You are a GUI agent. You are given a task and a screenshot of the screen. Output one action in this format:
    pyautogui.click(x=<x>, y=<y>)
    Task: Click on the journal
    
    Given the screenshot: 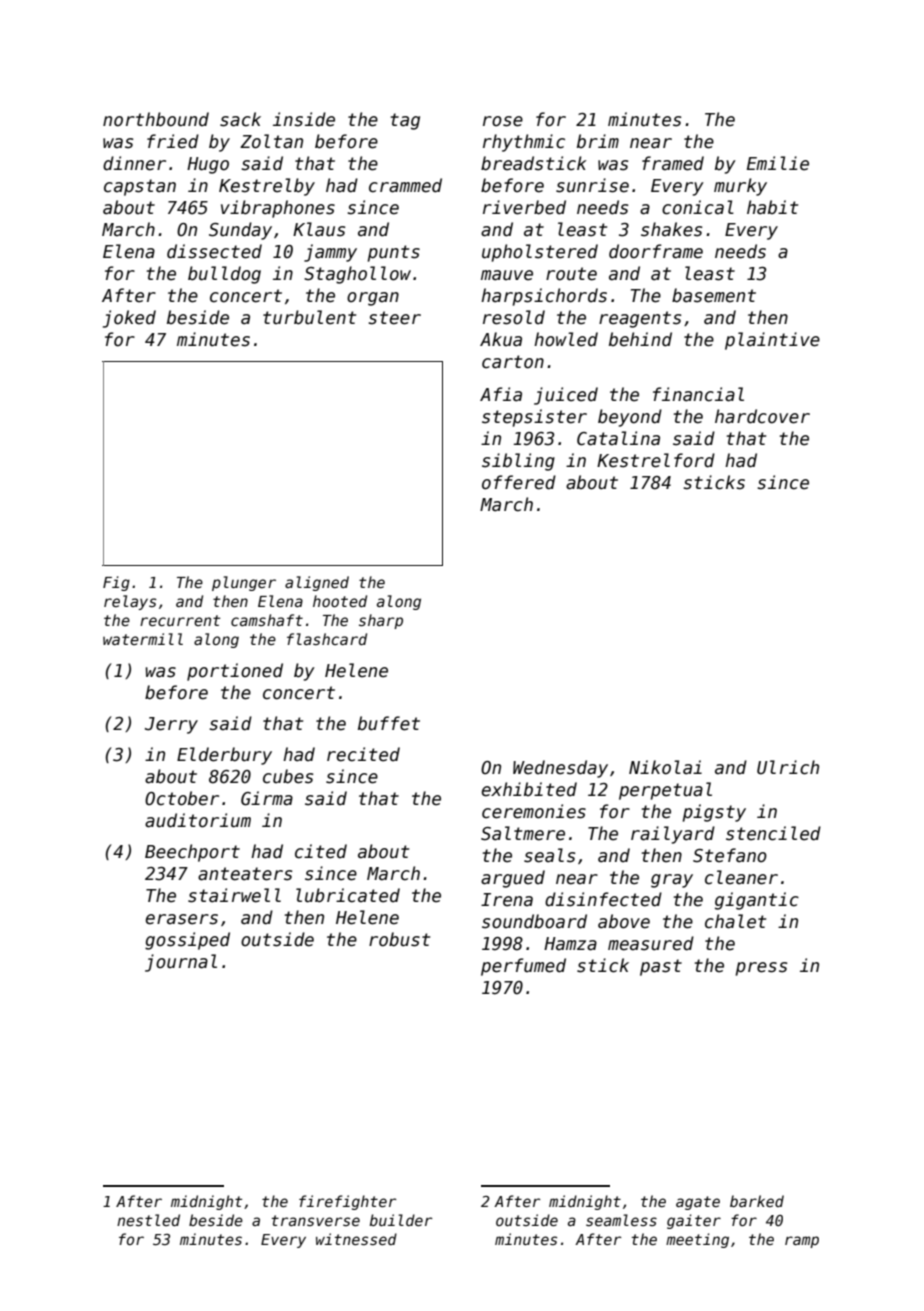 What is the action you would take?
    pyautogui.click(x=181, y=963)
